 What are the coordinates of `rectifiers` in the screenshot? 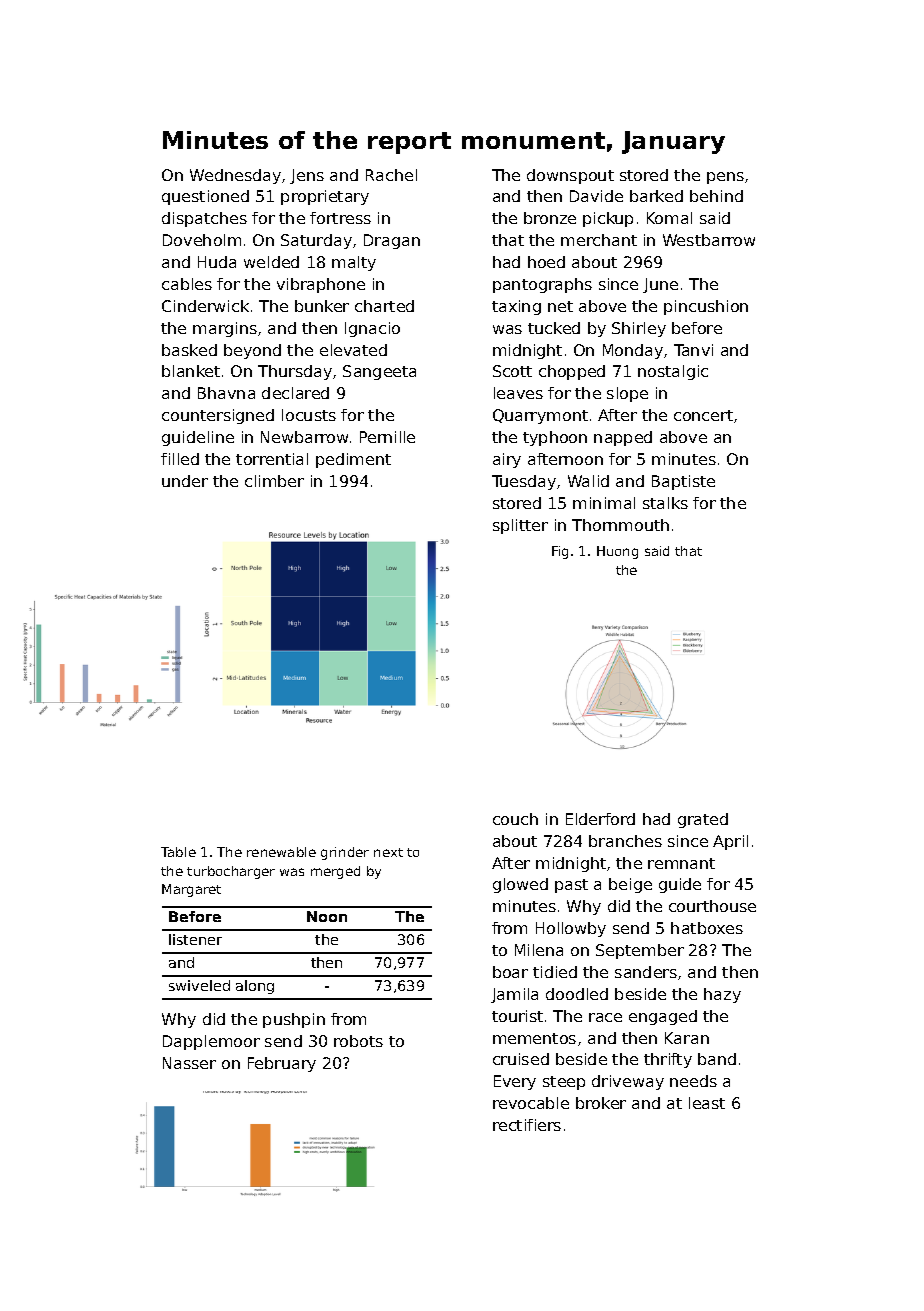 It's located at (527, 1125).
